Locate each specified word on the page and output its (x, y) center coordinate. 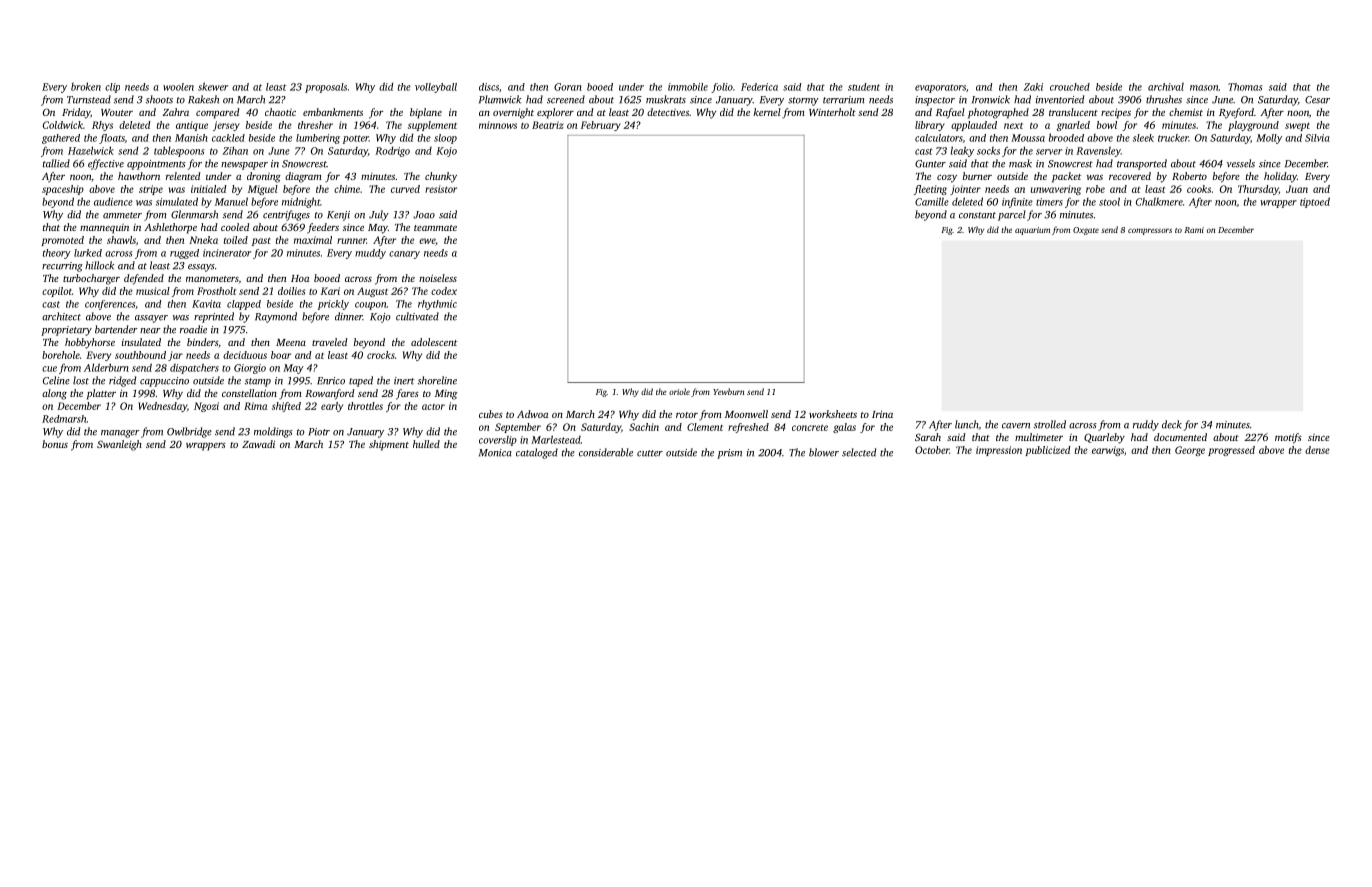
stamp (258, 382)
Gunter (930, 164)
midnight (301, 202)
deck (1172, 424)
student (864, 87)
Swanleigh (119, 445)
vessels (1241, 163)
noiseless (438, 278)
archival (1166, 87)
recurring (62, 267)
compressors (1150, 231)
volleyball (436, 88)
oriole (679, 391)
